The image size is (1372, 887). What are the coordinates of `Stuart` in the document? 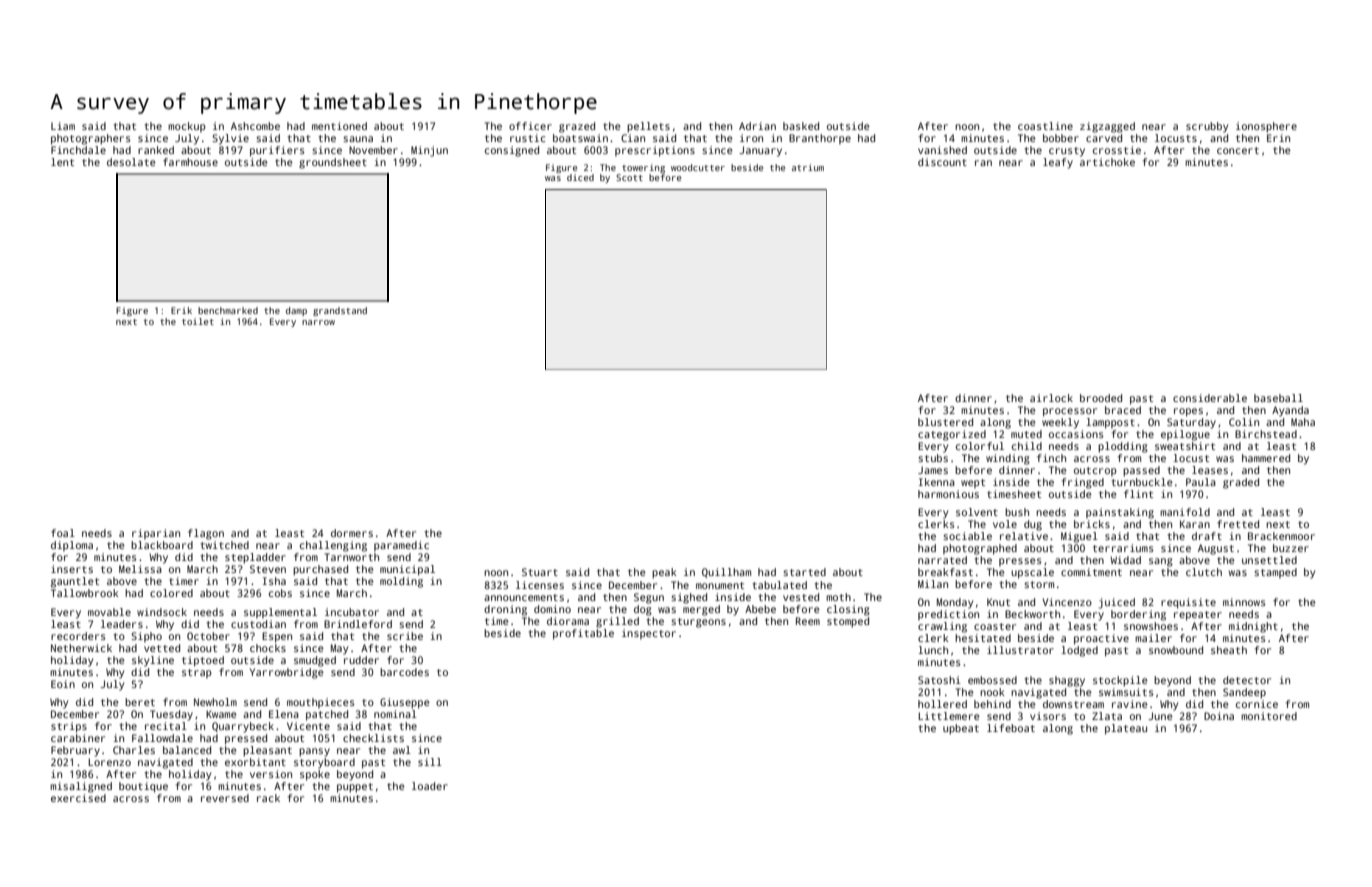 It's located at (540, 572).
